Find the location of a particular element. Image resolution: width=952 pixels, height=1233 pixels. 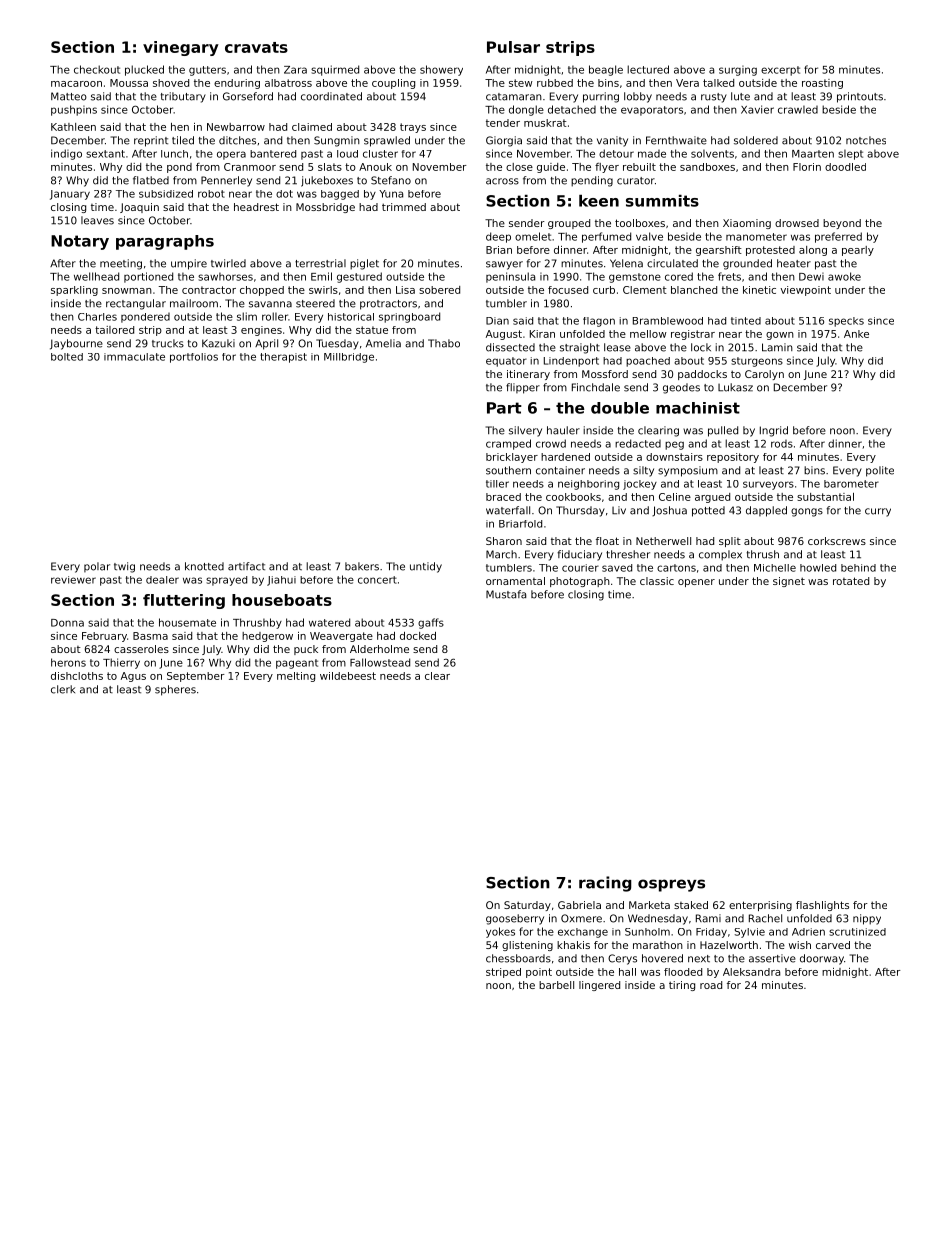

chessboards is located at coordinates (518, 958).
